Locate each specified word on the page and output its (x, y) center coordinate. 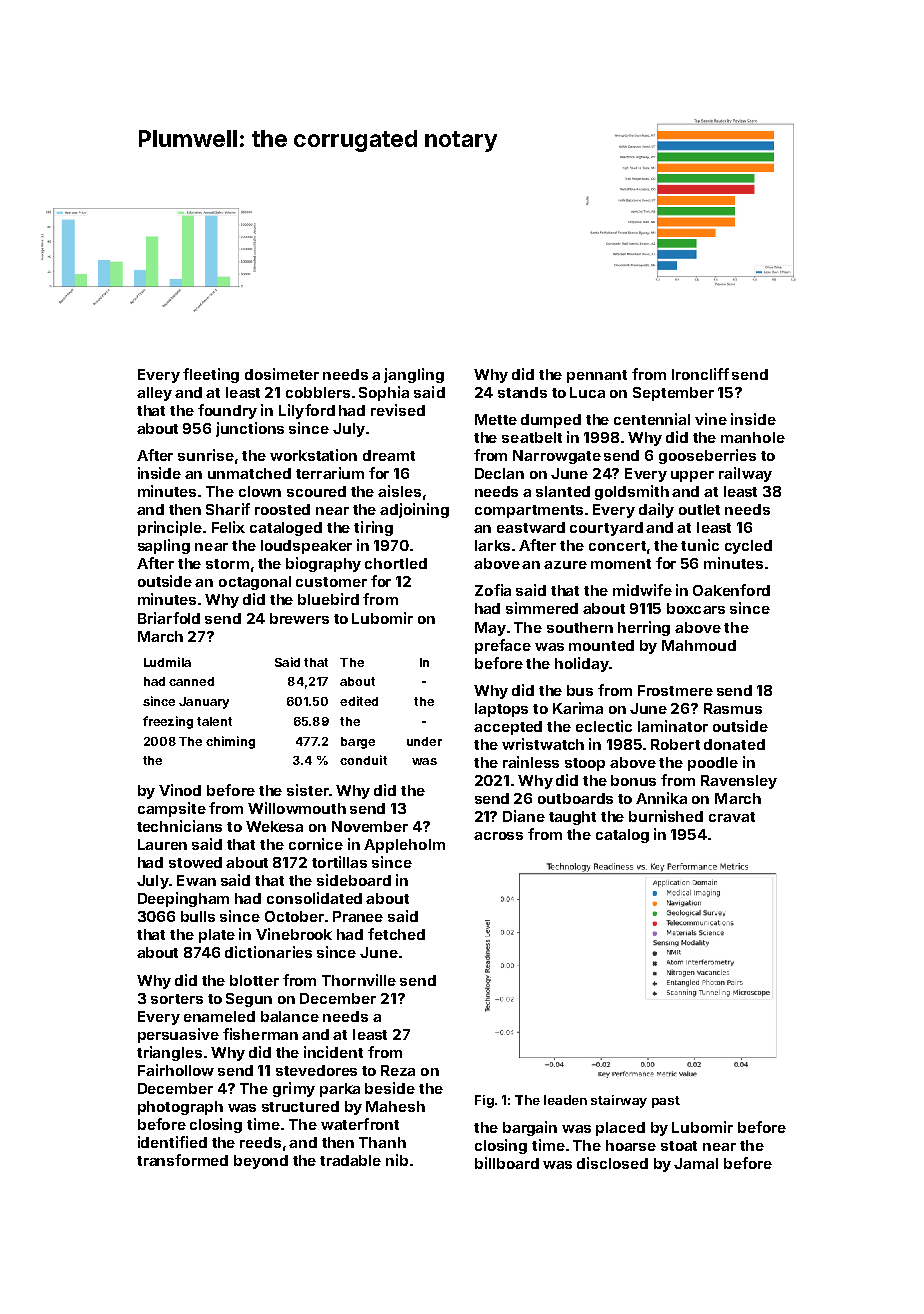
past (666, 1102)
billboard (507, 1163)
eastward (531, 527)
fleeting (211, 375)
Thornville (359, 980)
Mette (496, 419)
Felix (228, 527)
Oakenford (731, 590)
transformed (182, 1160)
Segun (249, 1000)
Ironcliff (700, 374)
